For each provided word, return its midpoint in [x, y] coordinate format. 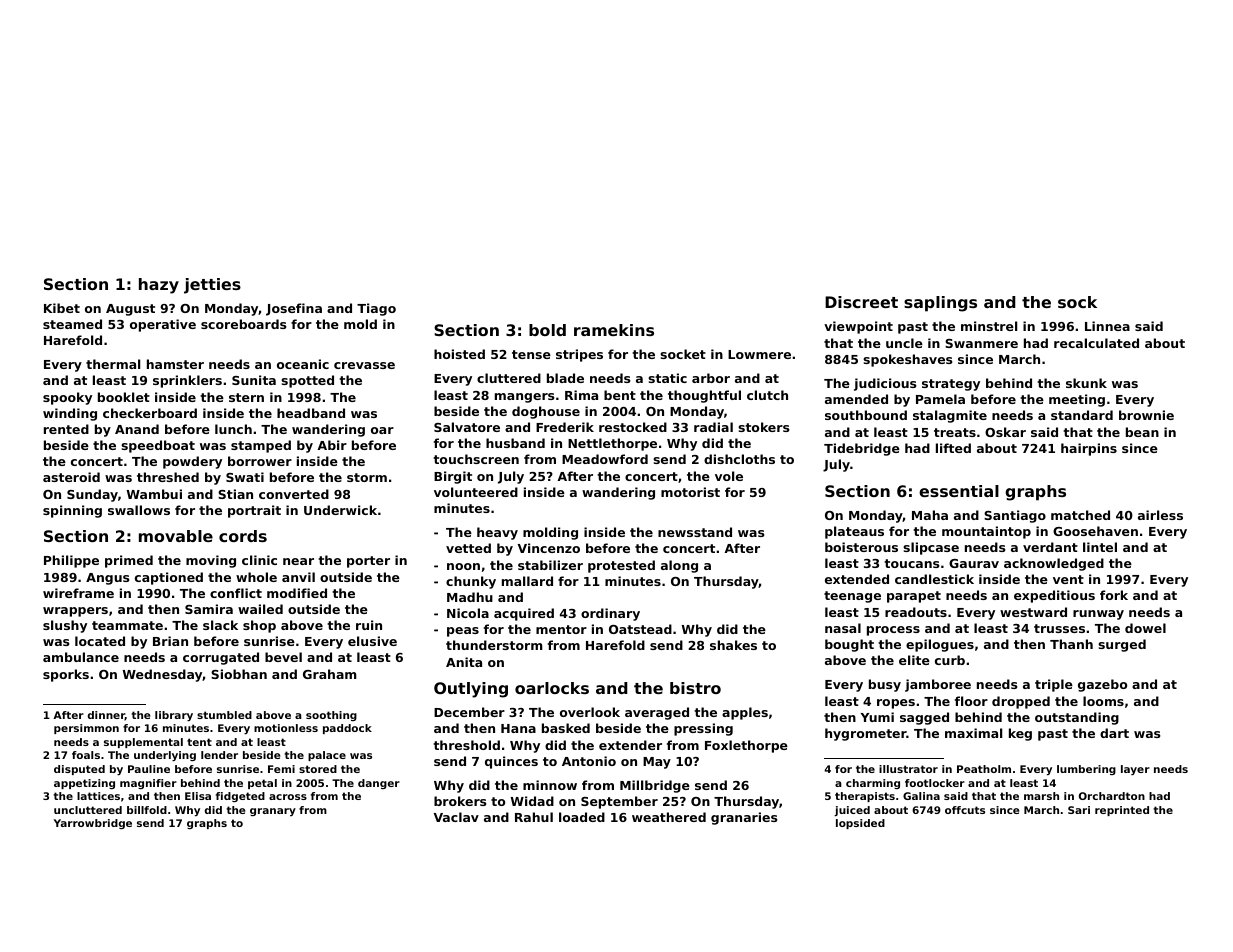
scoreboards [243, 324]
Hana [518, 728]
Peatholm [984, 769]
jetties [212, 286]
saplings [940, 304]
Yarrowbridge [93, 824]
